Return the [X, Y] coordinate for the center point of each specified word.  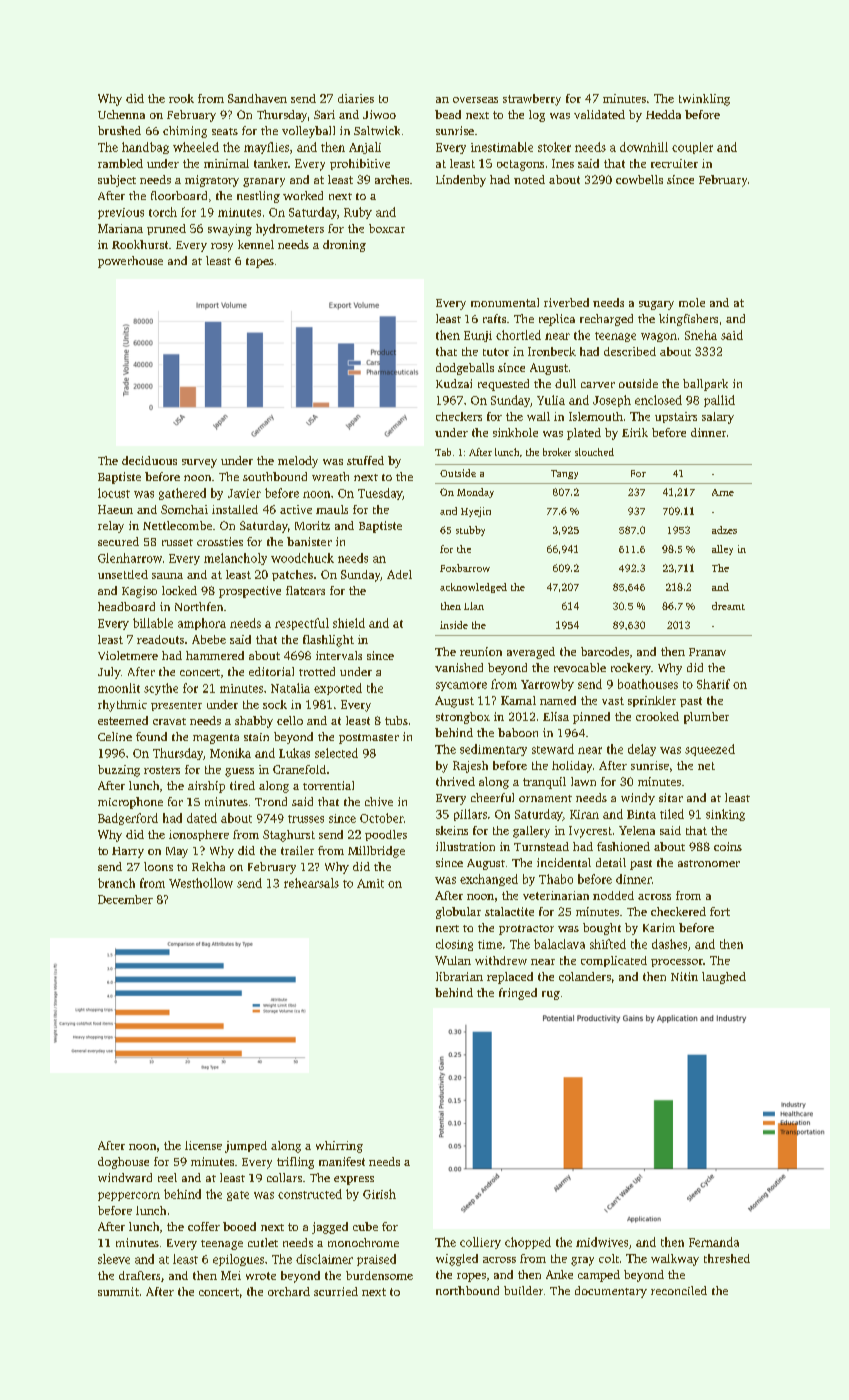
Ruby [358, 213]
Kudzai [454, 383]
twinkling [704, 100]
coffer [204, 1226]
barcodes [605, 651]
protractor [526, 930]
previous [121, 213]
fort [720, 911]
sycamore [461, 686]
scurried [336, 1291]
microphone [130, 803]
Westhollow [201, 883]
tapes [260, 263]
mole [692, 302]
